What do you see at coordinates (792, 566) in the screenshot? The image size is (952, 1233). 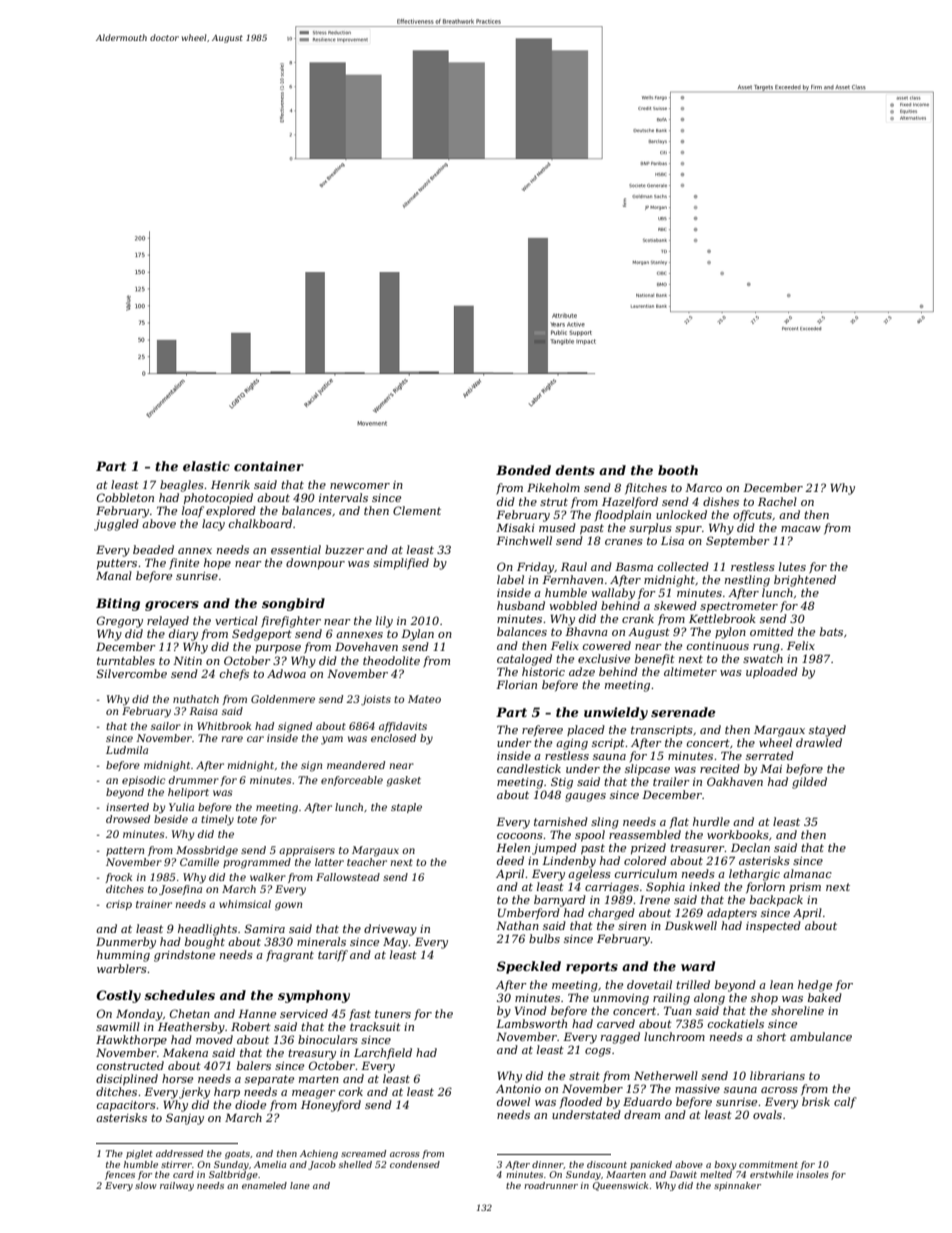 I see `lutes` at bounding box center [792, 566].
